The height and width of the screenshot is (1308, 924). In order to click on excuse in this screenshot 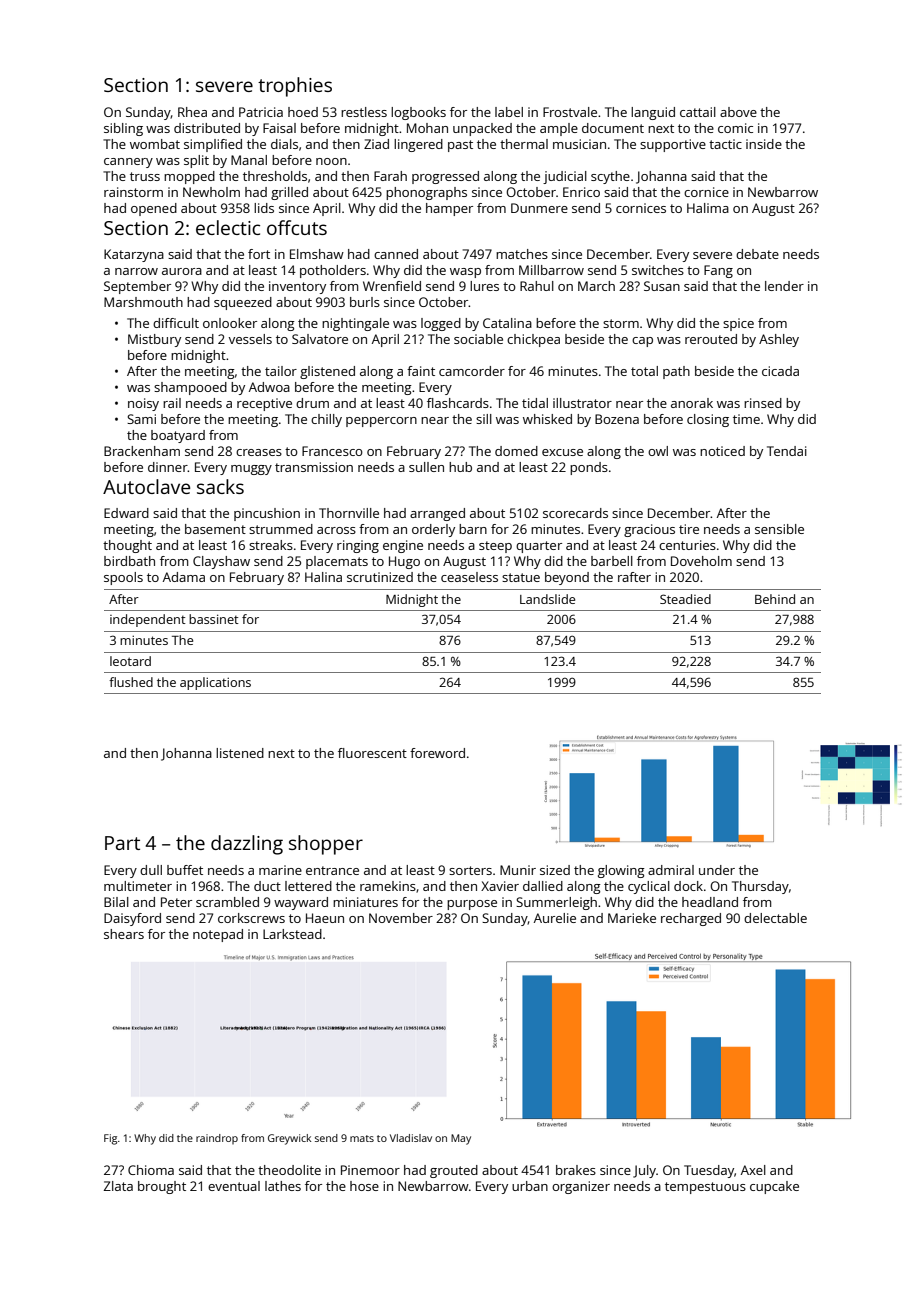, I will do `click(562, 452)`.
